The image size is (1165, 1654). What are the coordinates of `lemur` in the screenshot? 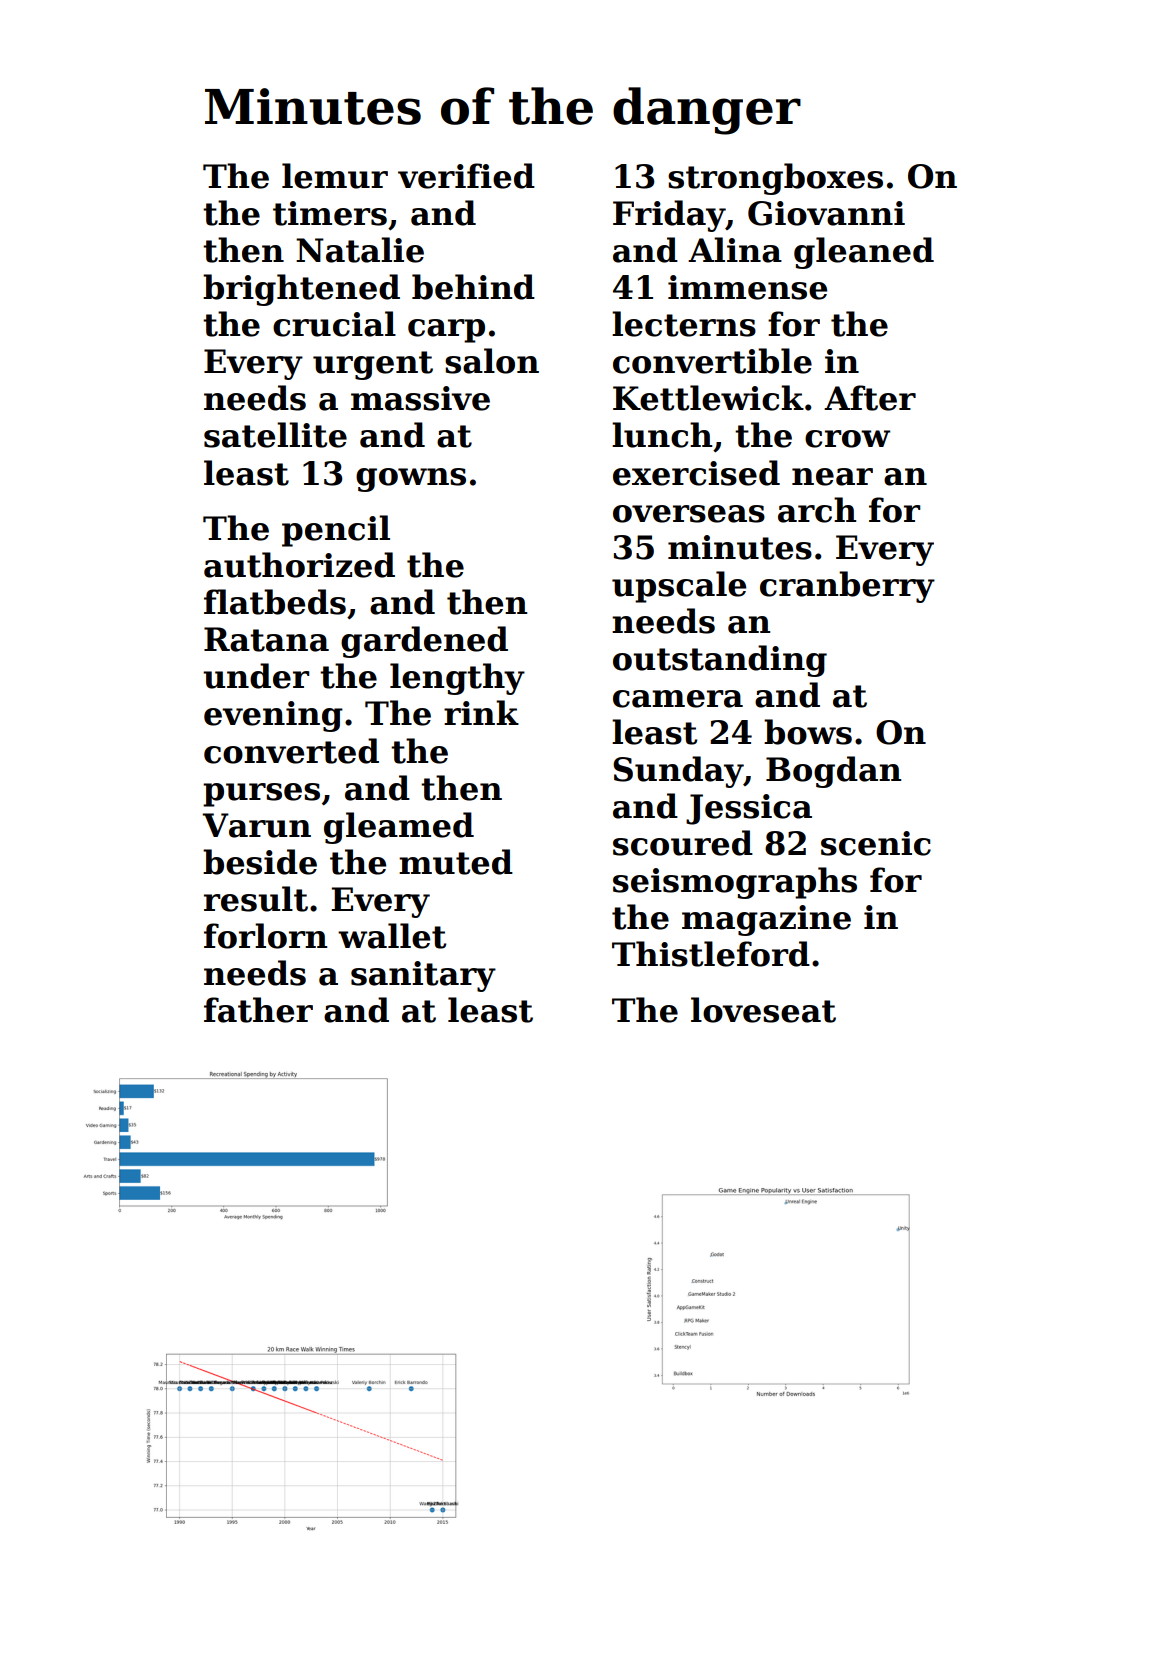 It's located at (335, 176).
